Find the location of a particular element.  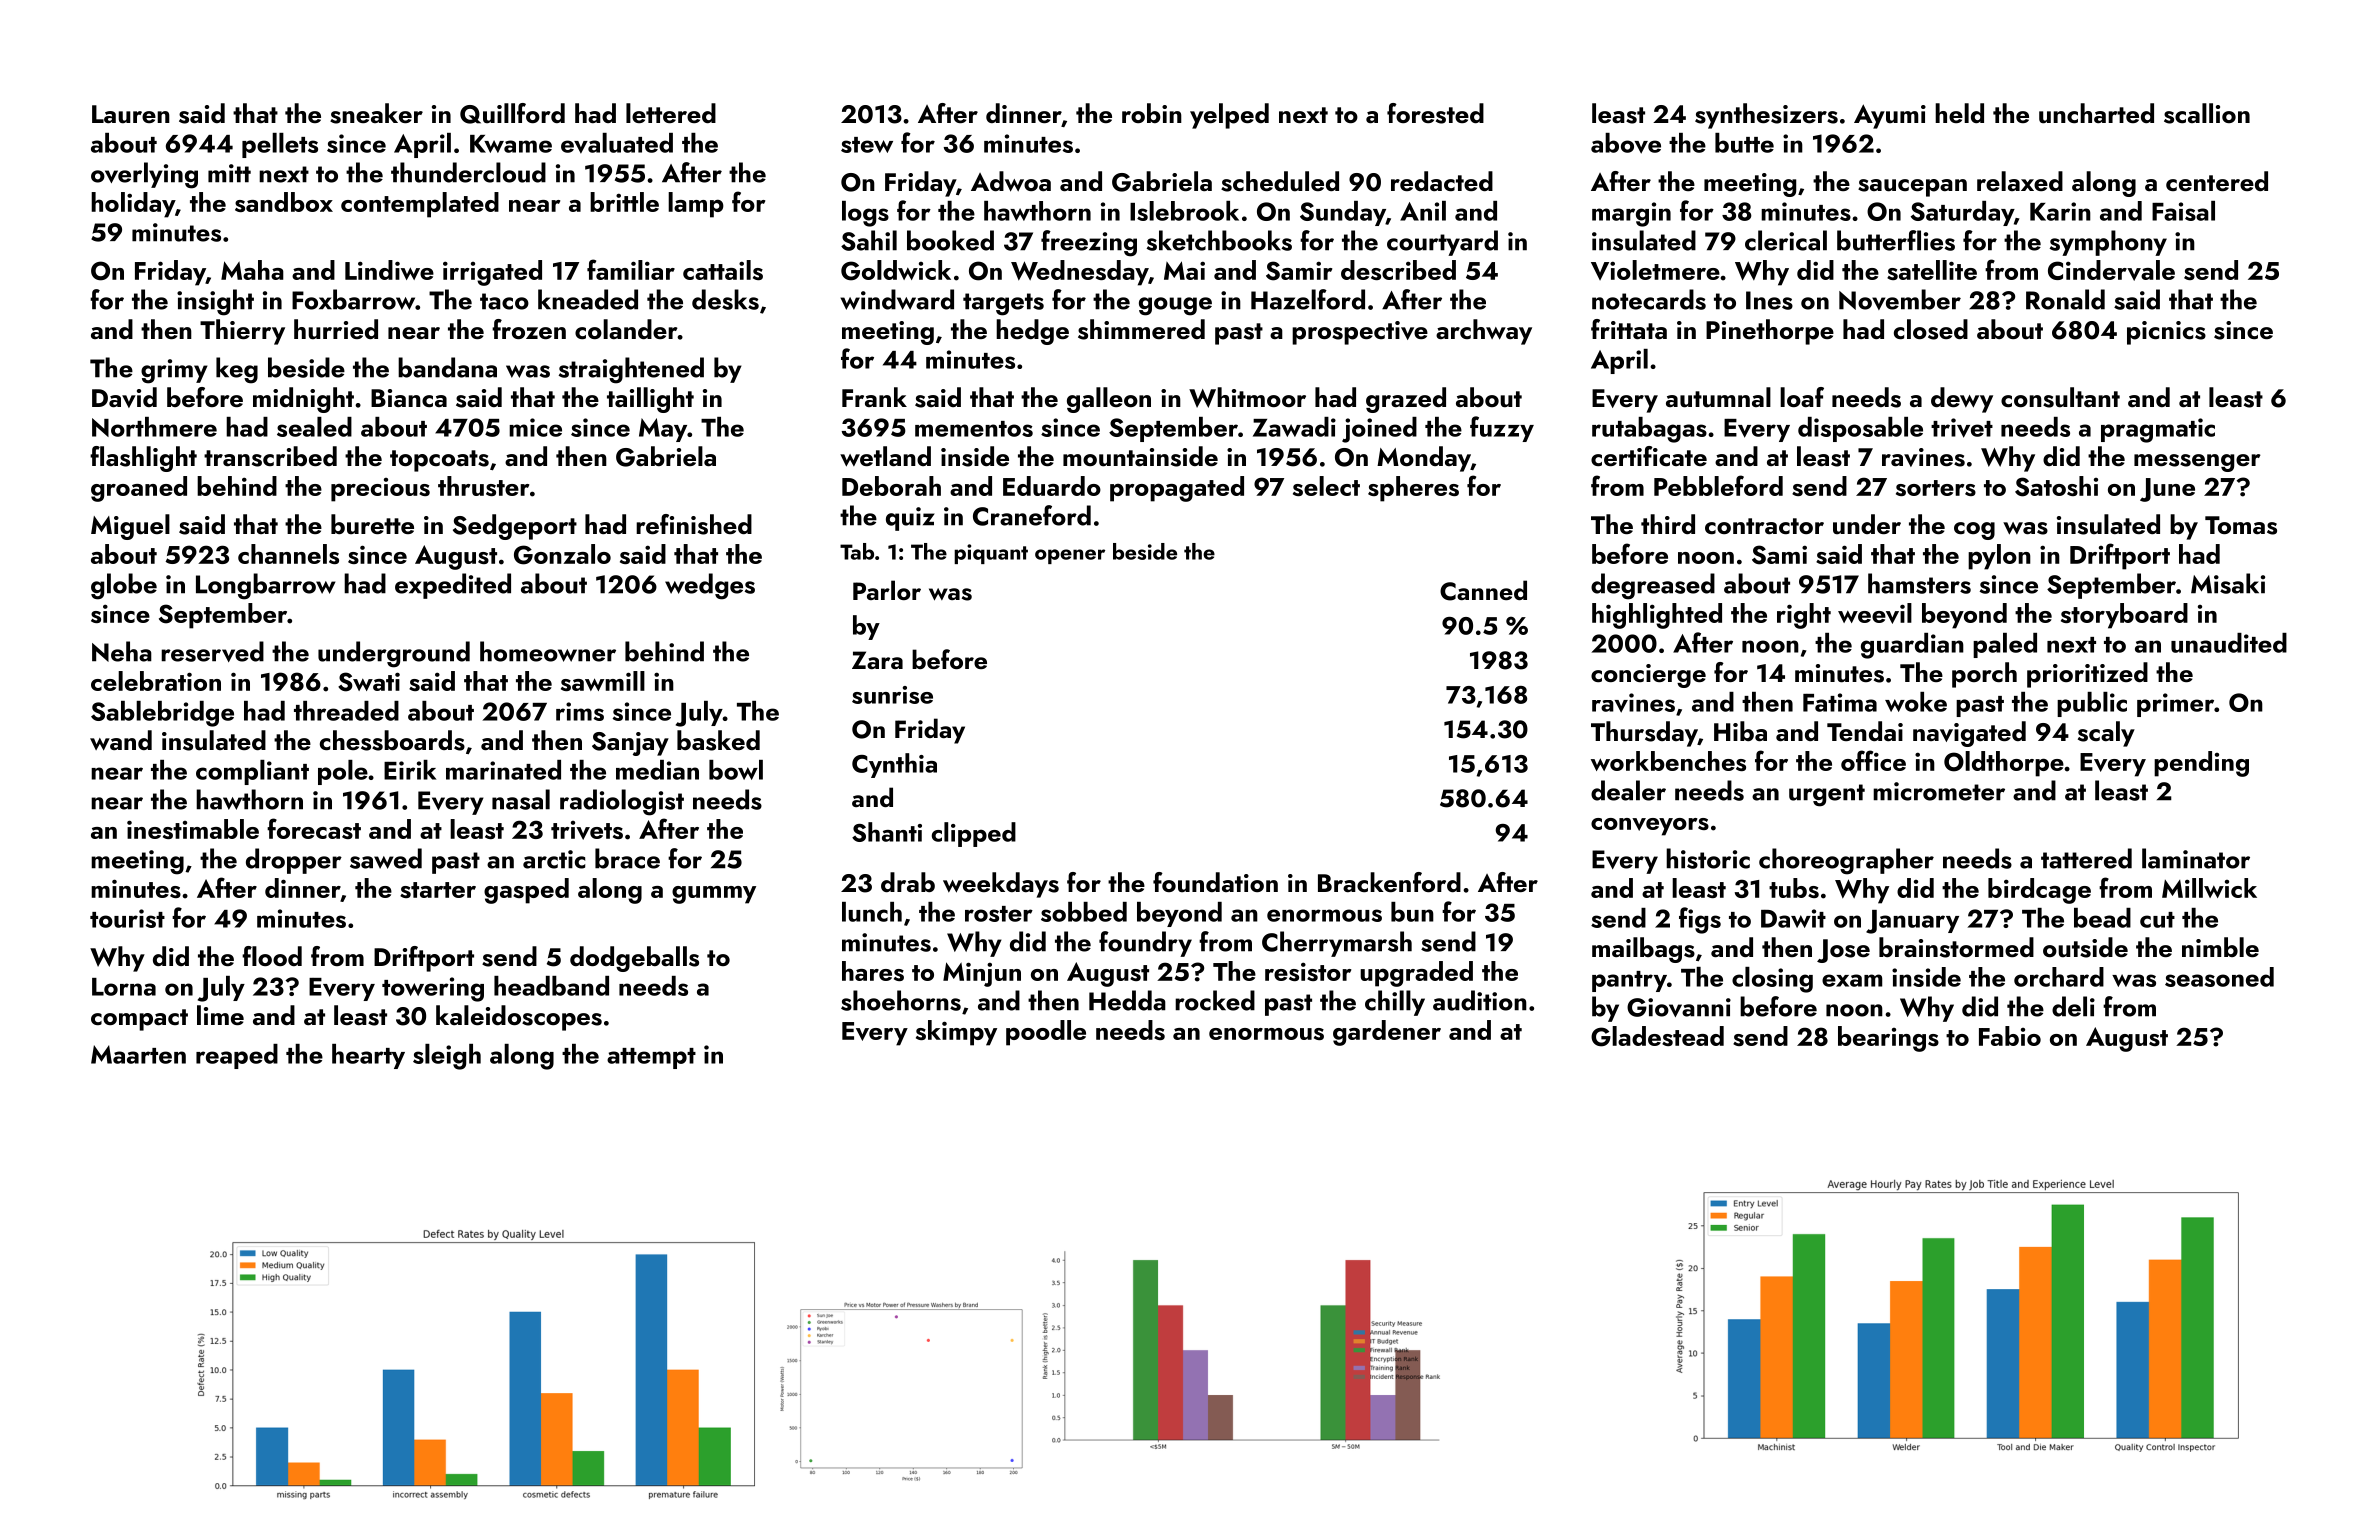

reaped is located at coordinates (237, 1056).
